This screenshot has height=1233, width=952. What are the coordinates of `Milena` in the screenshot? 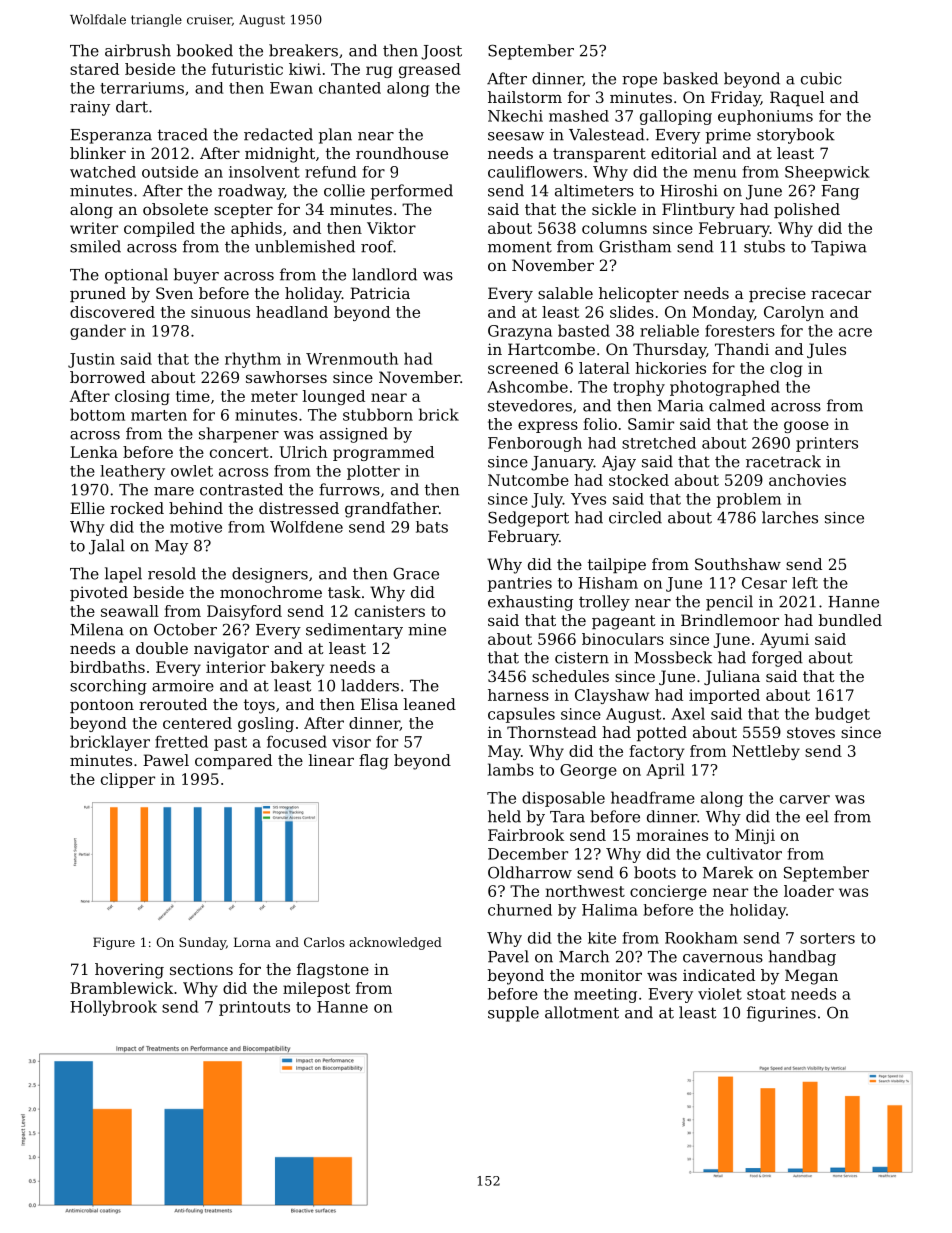 It's located at (97, 629).
